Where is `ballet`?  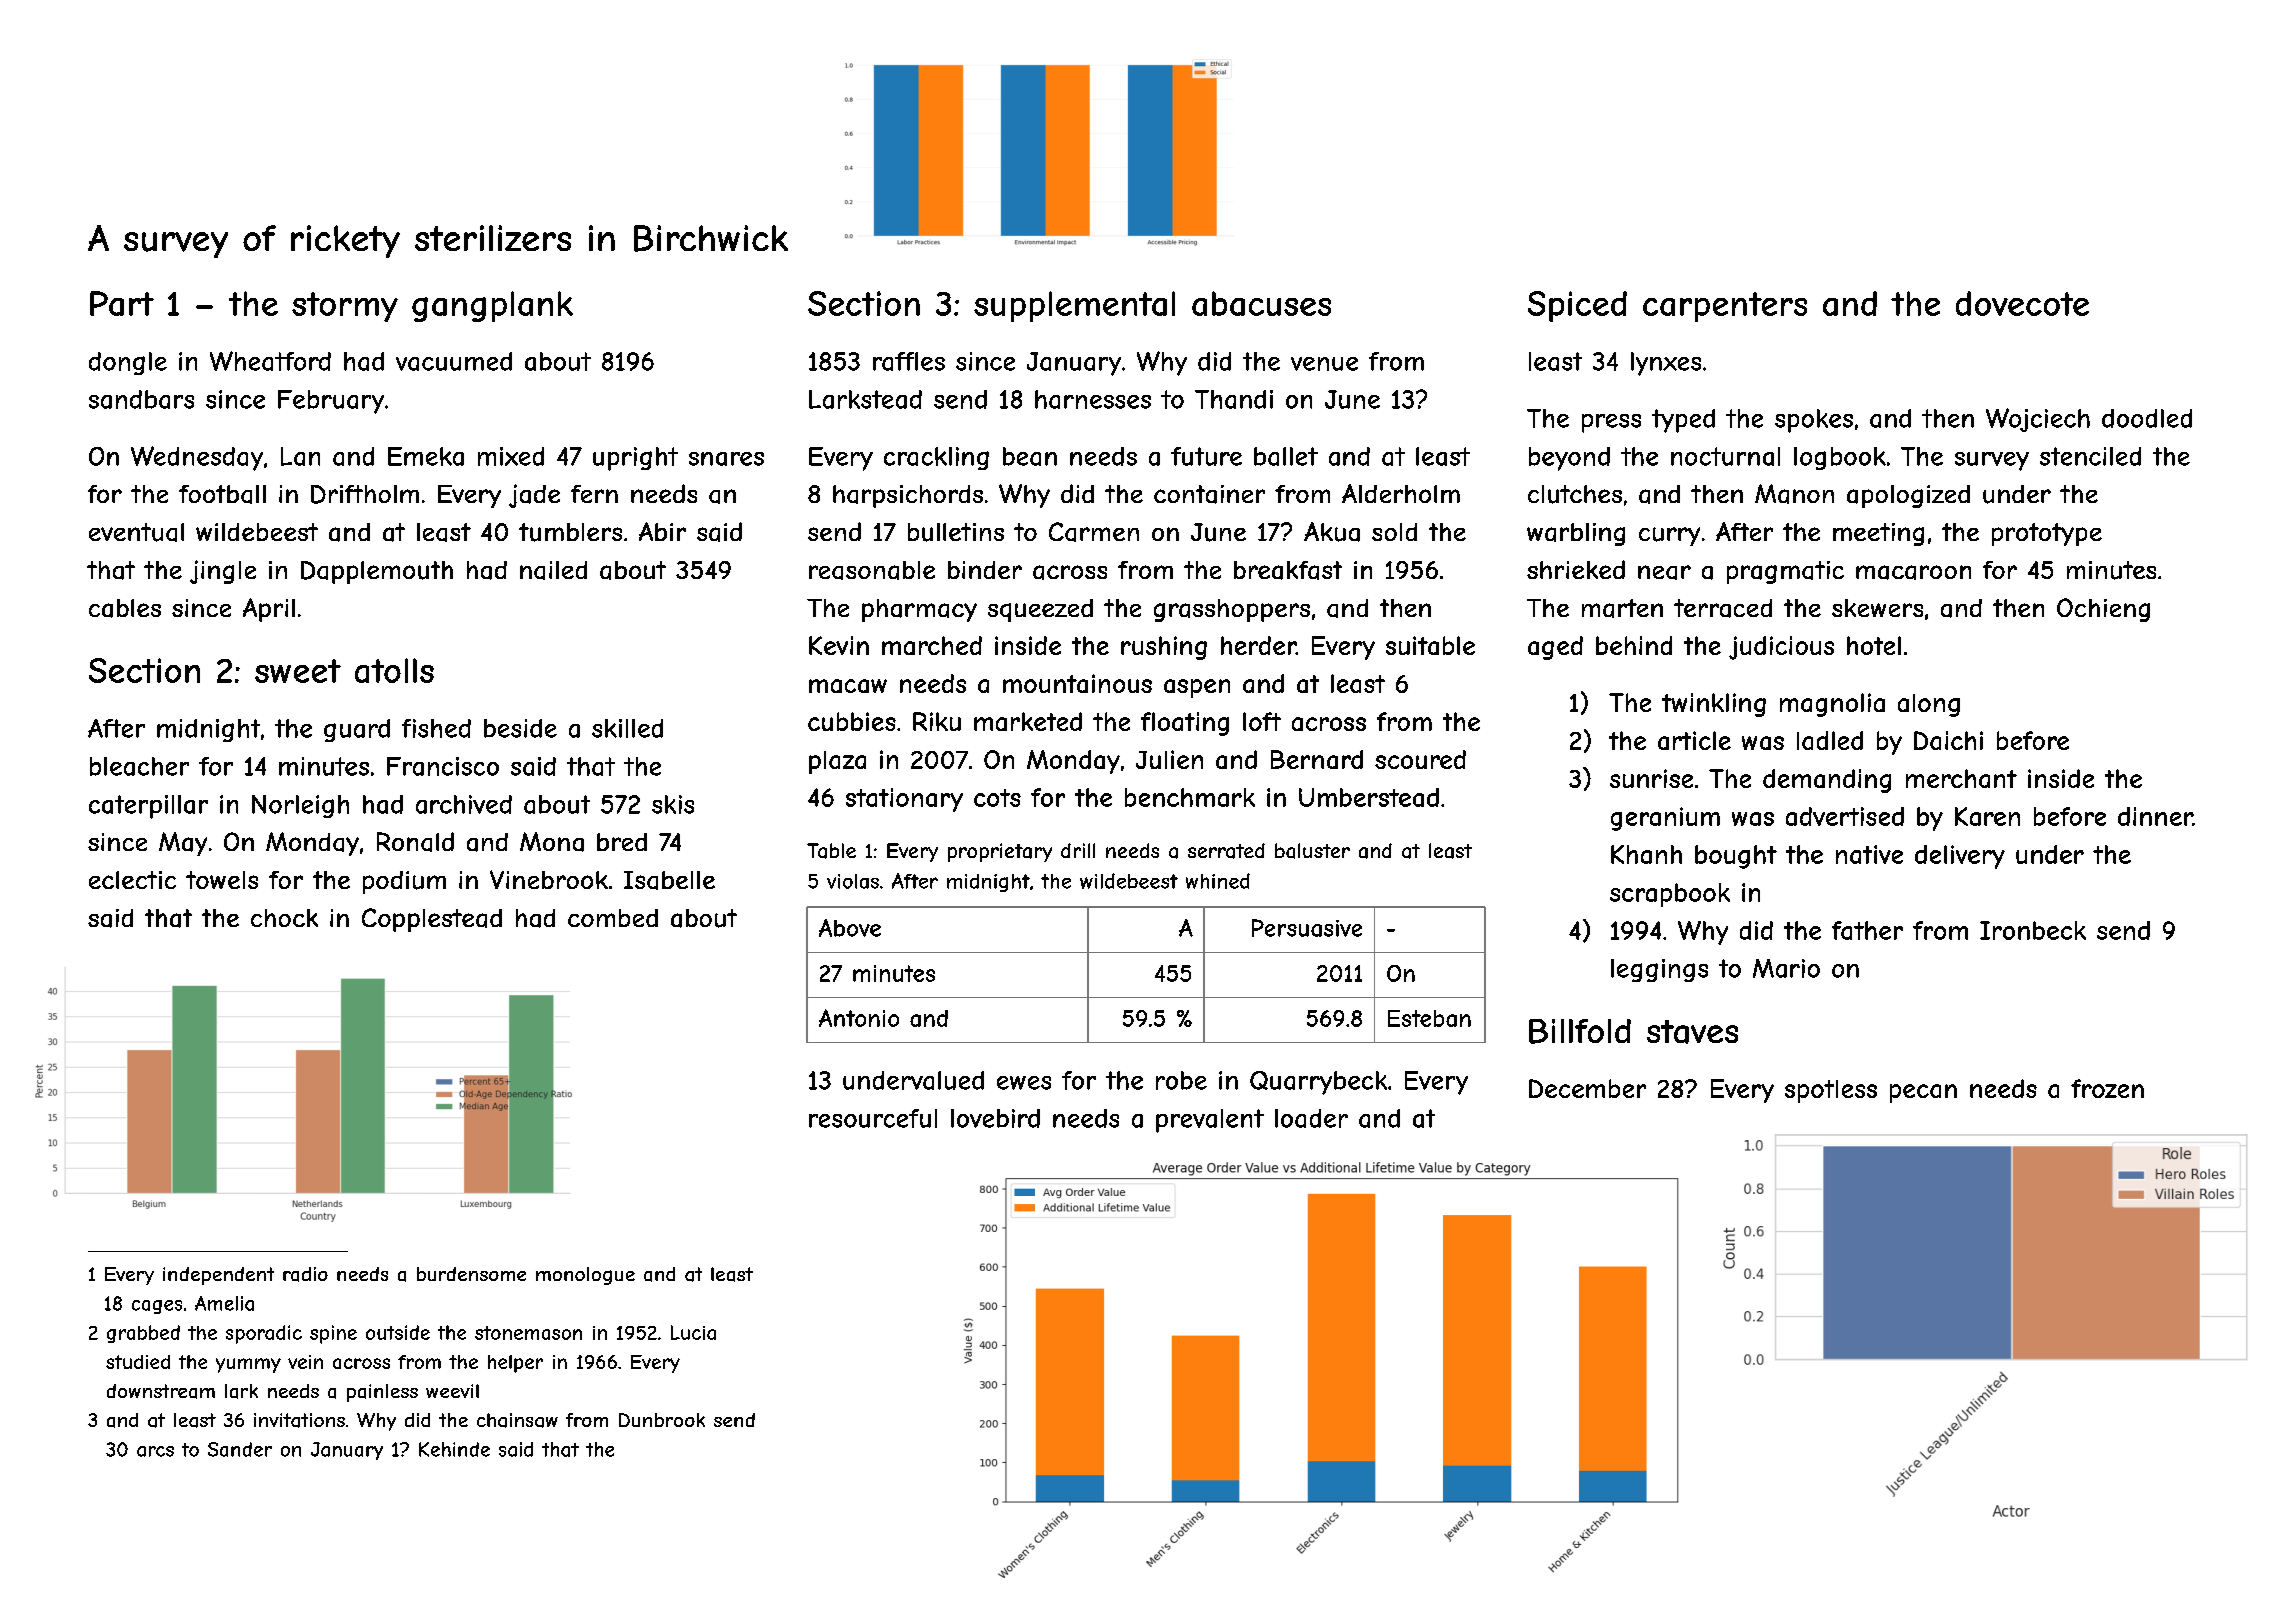
ballet is located at coordinates (1286, 456).
